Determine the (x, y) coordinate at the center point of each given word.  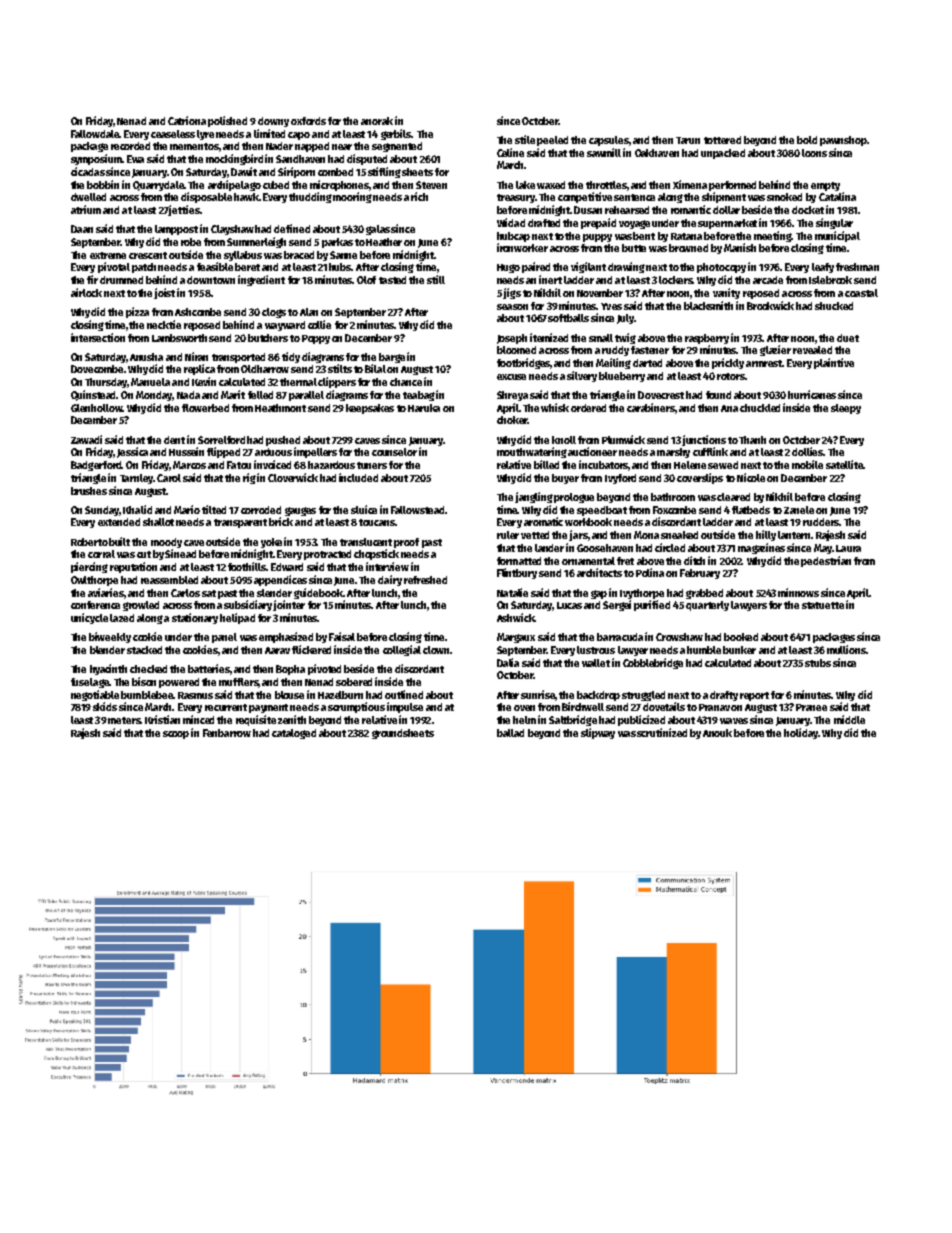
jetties (184, 210)
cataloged (294, 734)
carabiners (651, 407)
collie (319, 324)
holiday (801, 733)
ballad (510, 733)
